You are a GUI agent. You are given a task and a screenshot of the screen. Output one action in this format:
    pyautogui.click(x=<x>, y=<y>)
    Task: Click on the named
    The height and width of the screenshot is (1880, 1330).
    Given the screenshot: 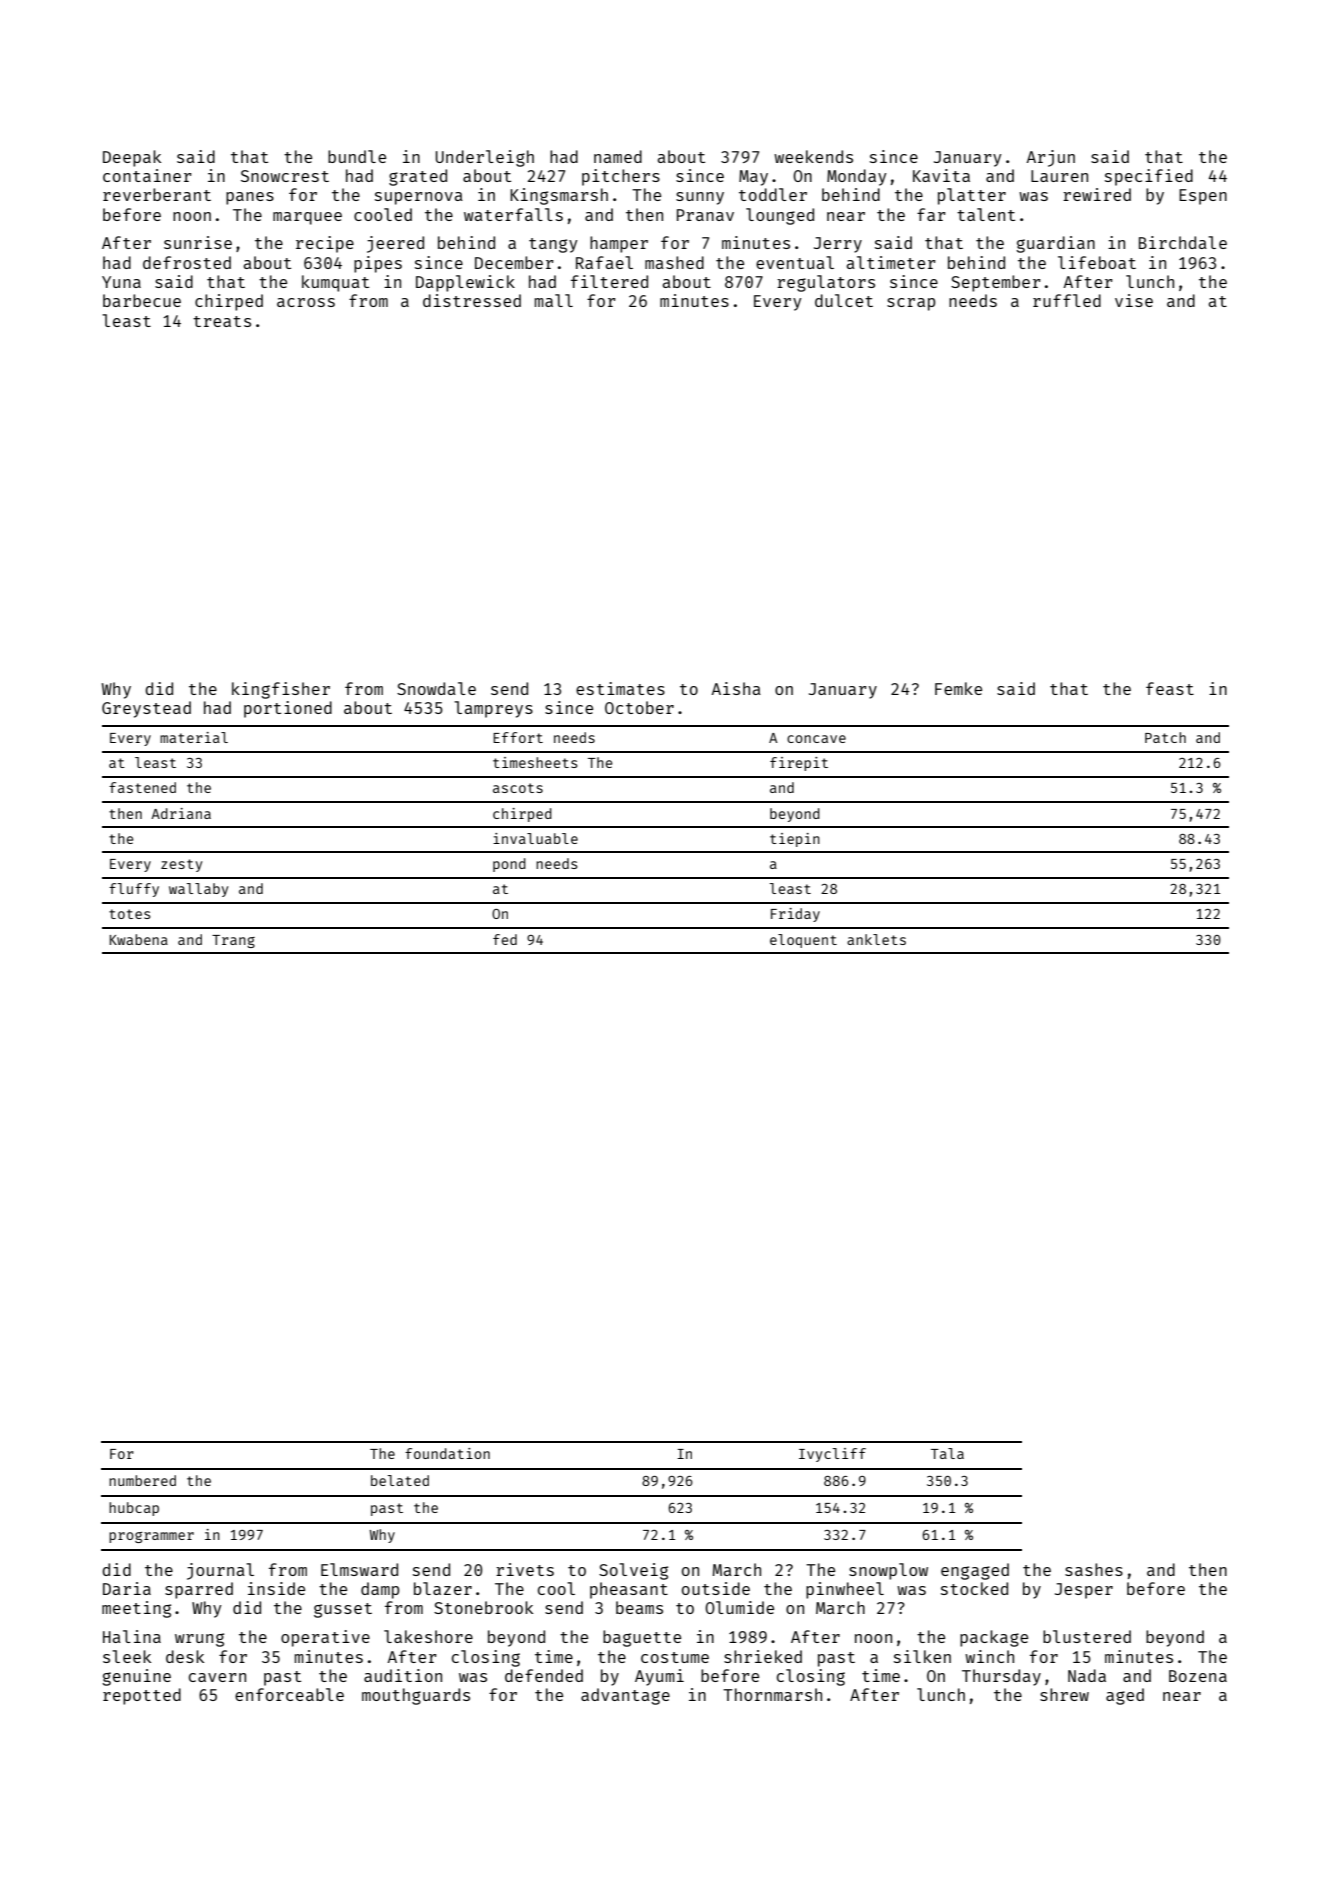 What is the action you would take?
    pyautogui.click(x=618, y=156)
